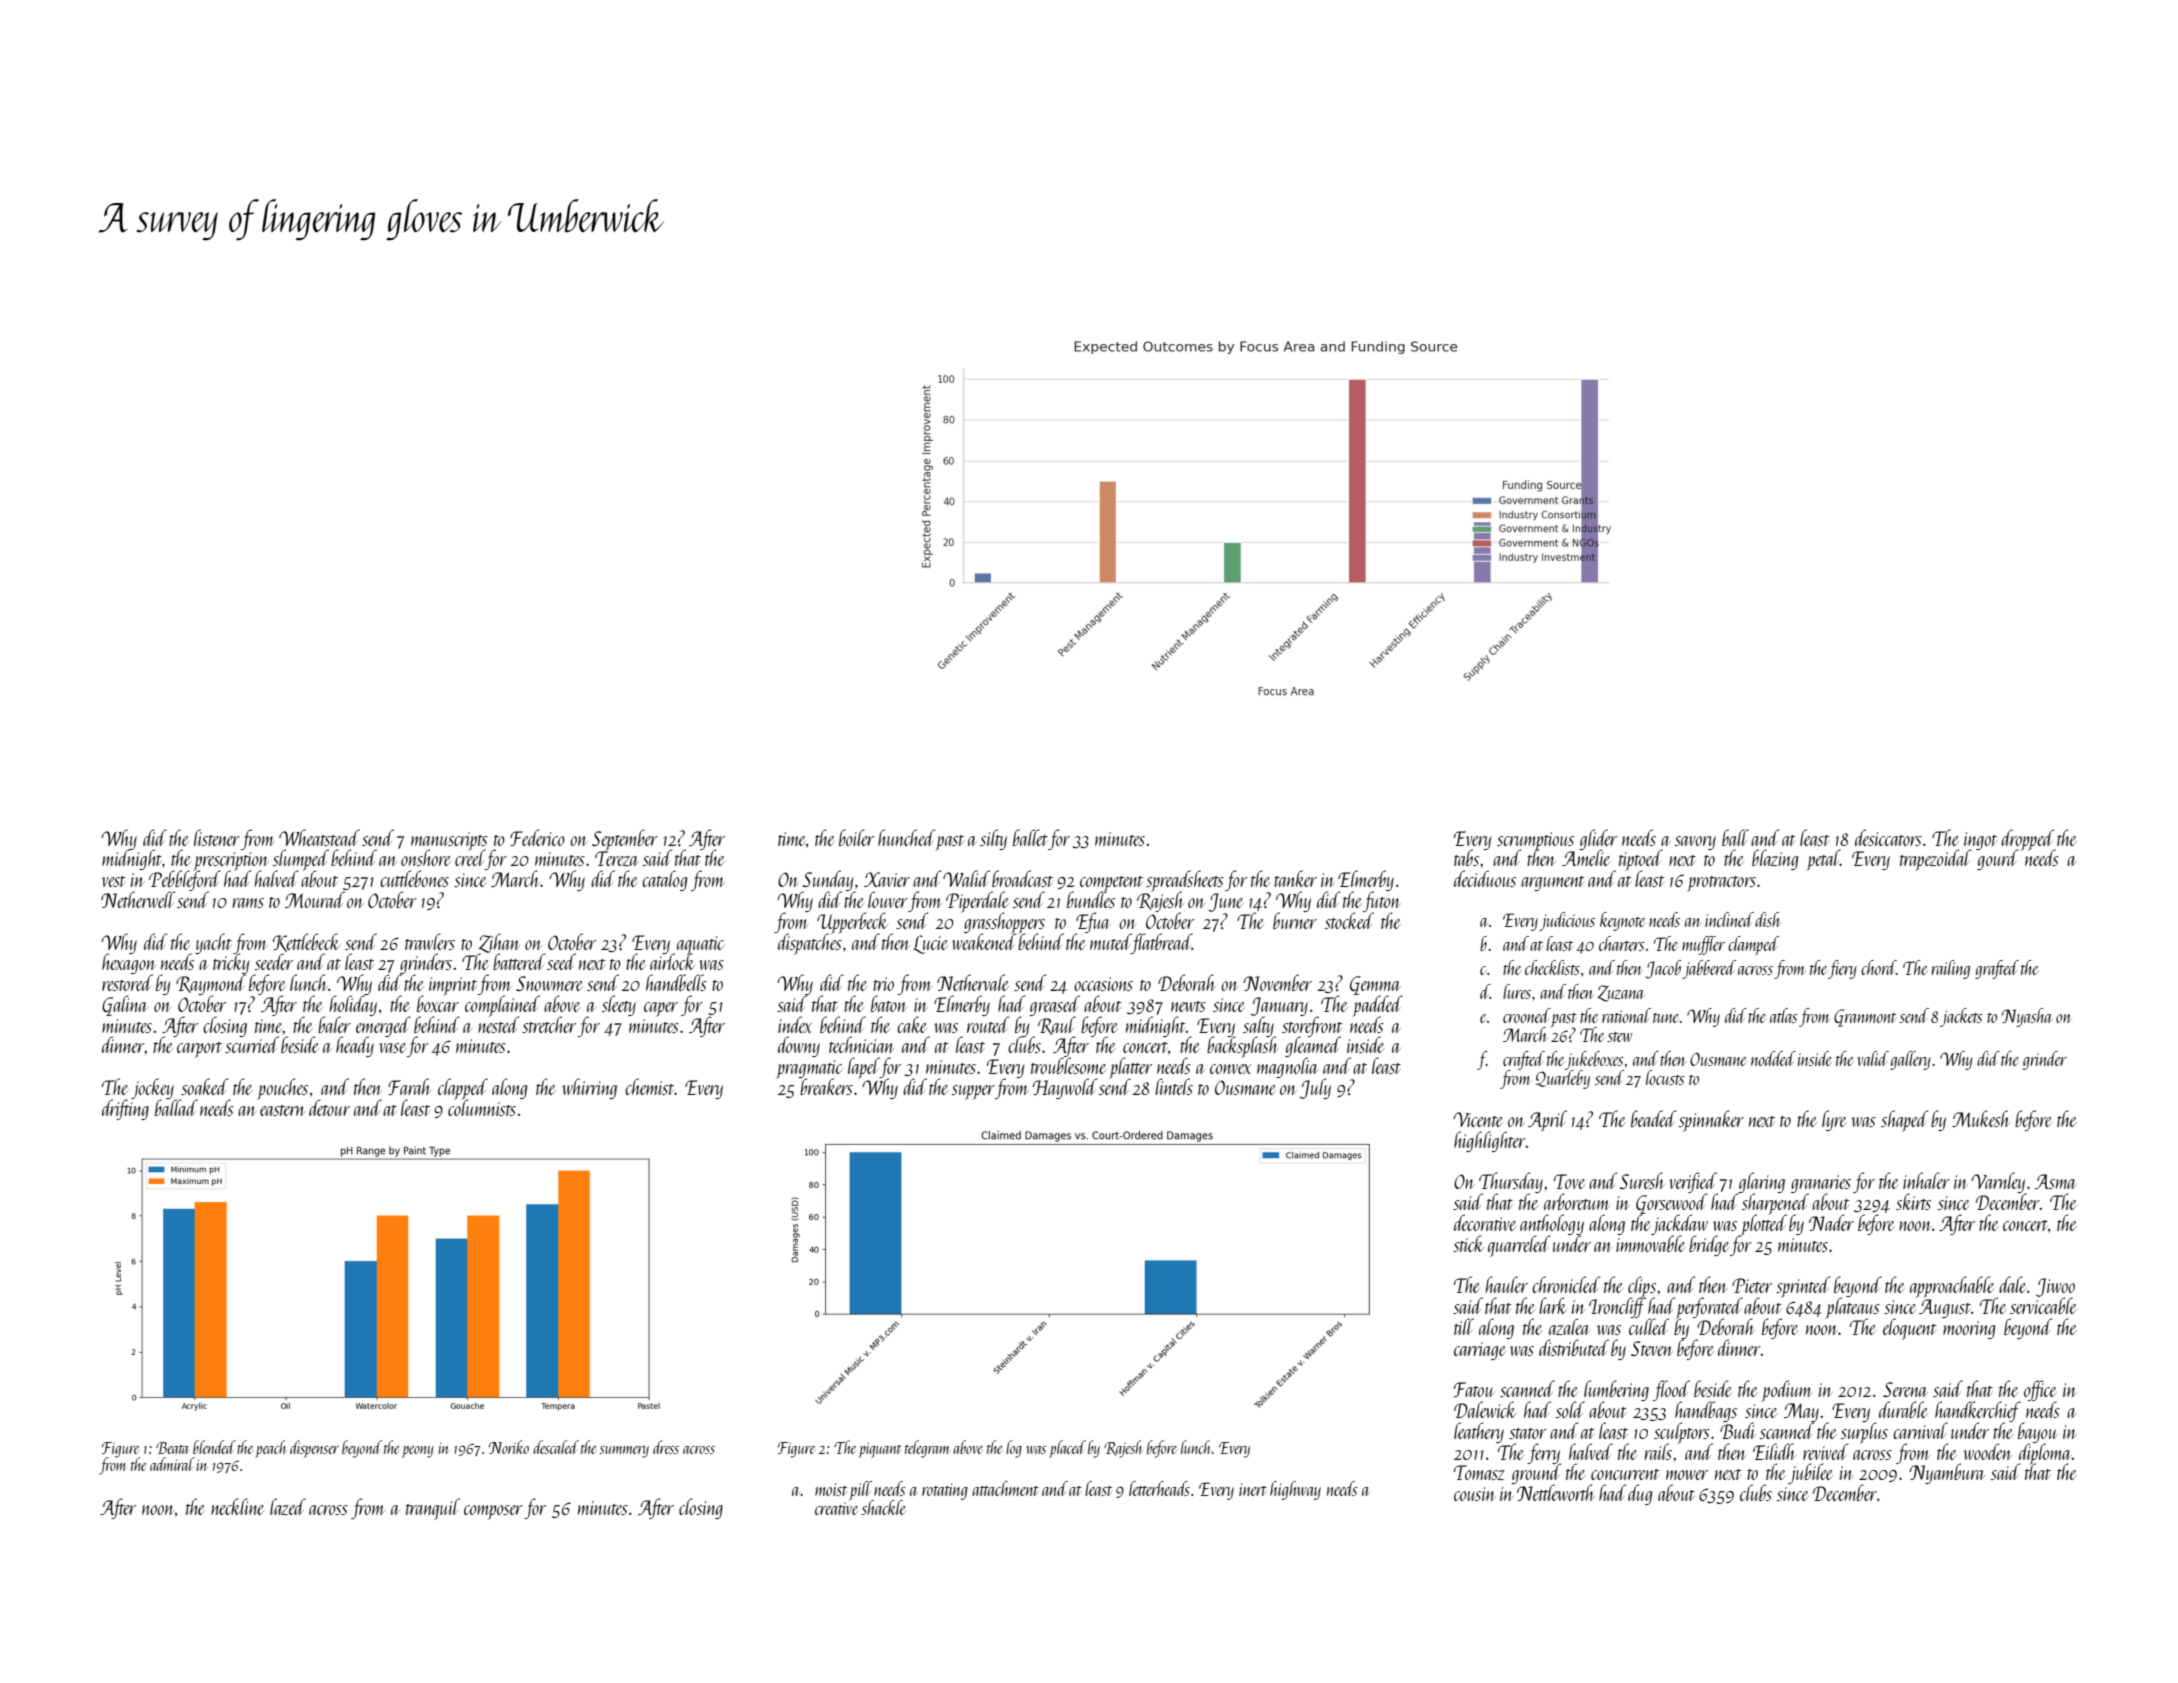 This screenshot has height=1683, width=2178. What do you see at coordinates (138, 899) in the screenshot?
I see `Netherwell` at bounding box center [138, 899].
